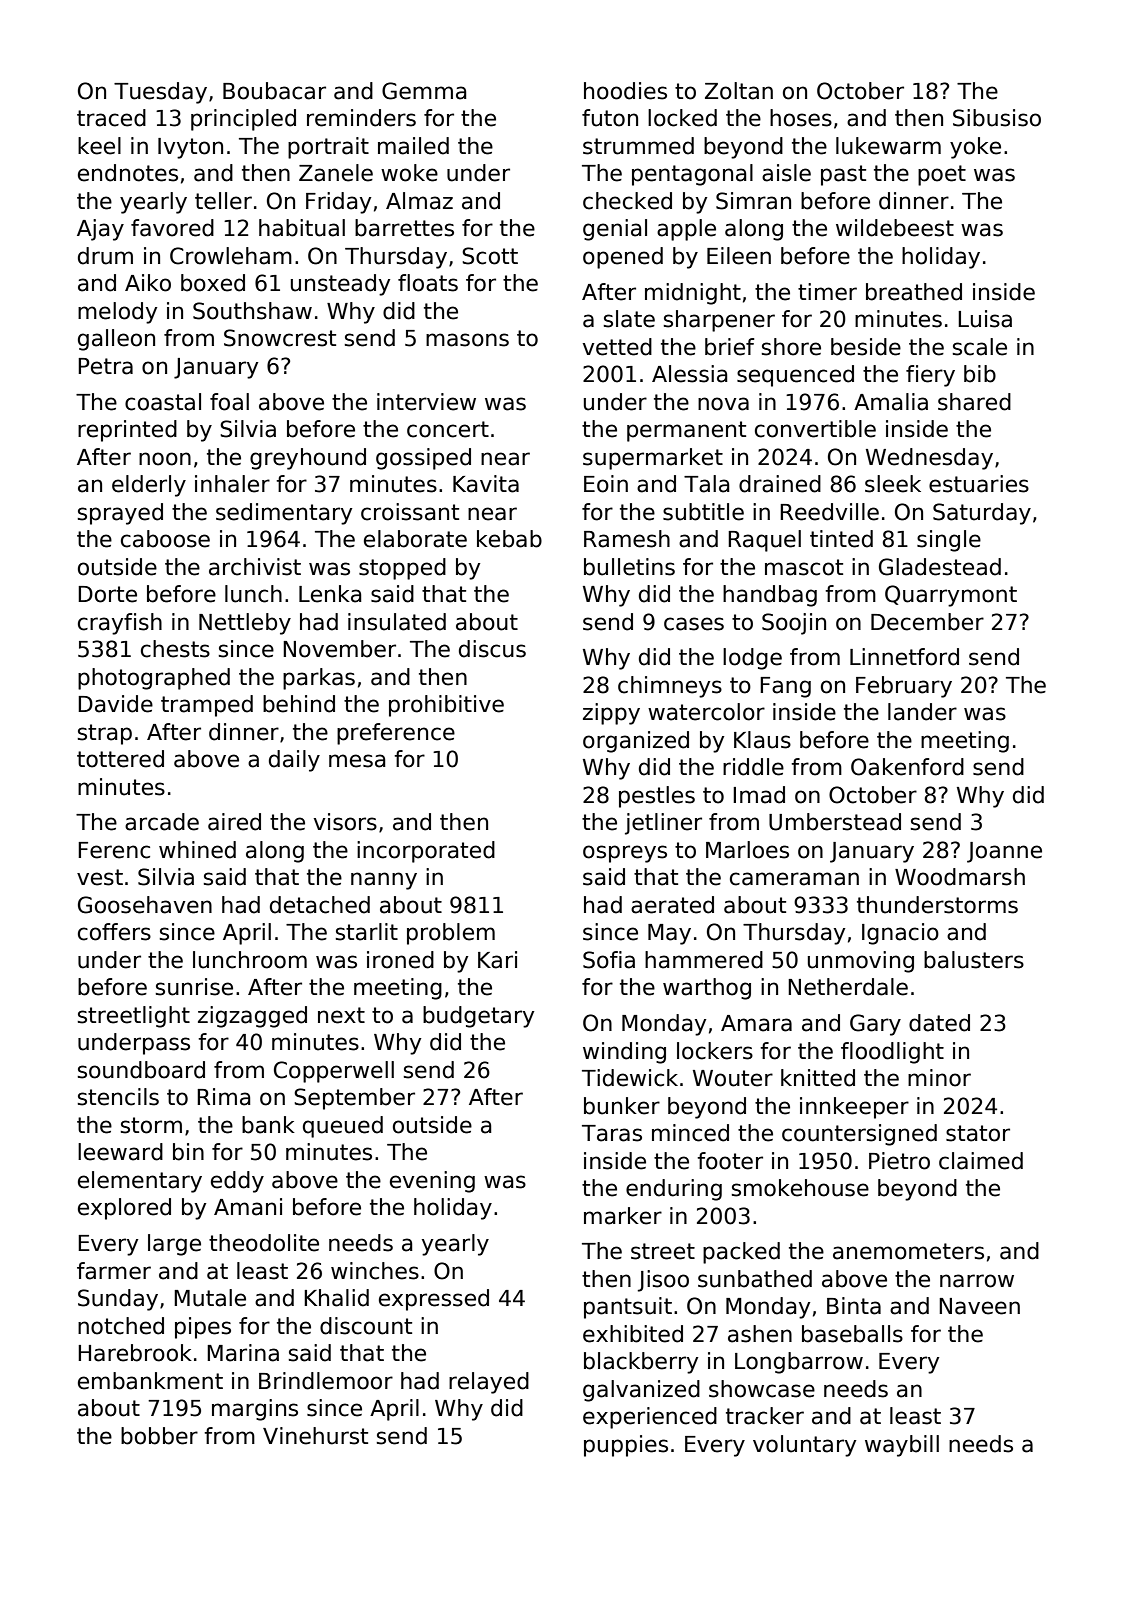 This screenshot has height=1599, width=1126. I want to click on Luisa, so click(985, 319).
